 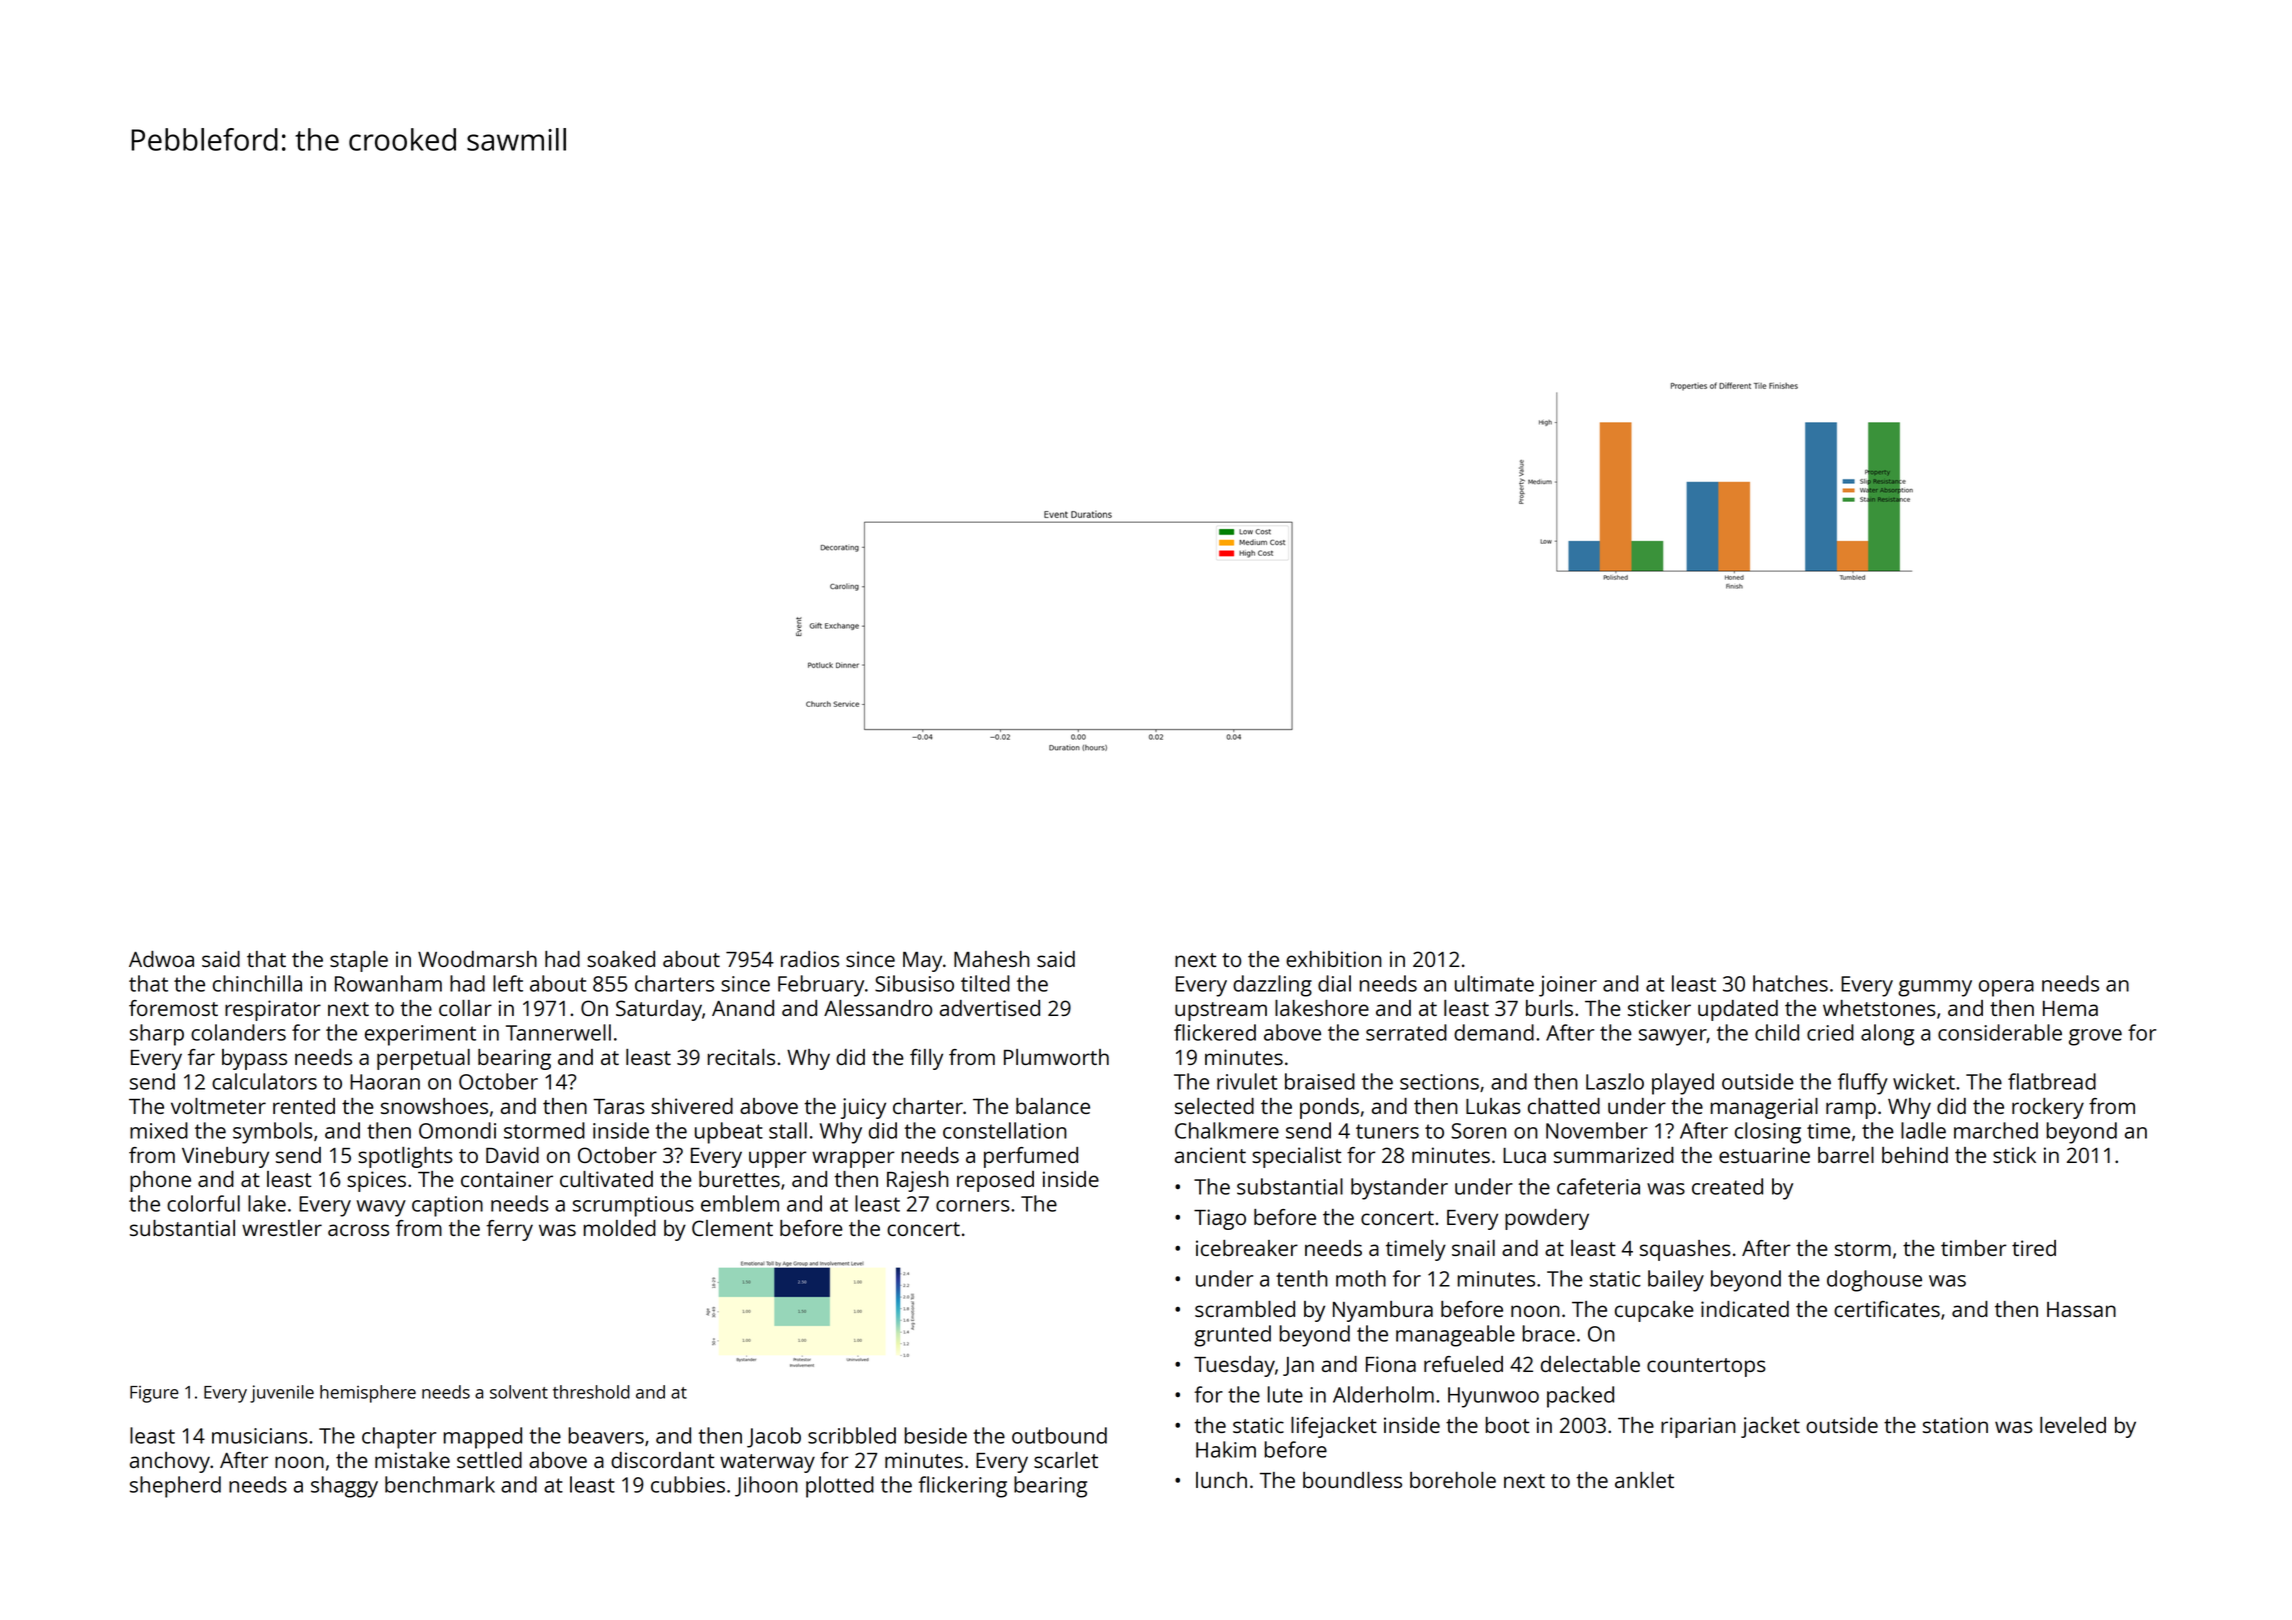 I want to click on behind, so click(x=1915, y=1155).
